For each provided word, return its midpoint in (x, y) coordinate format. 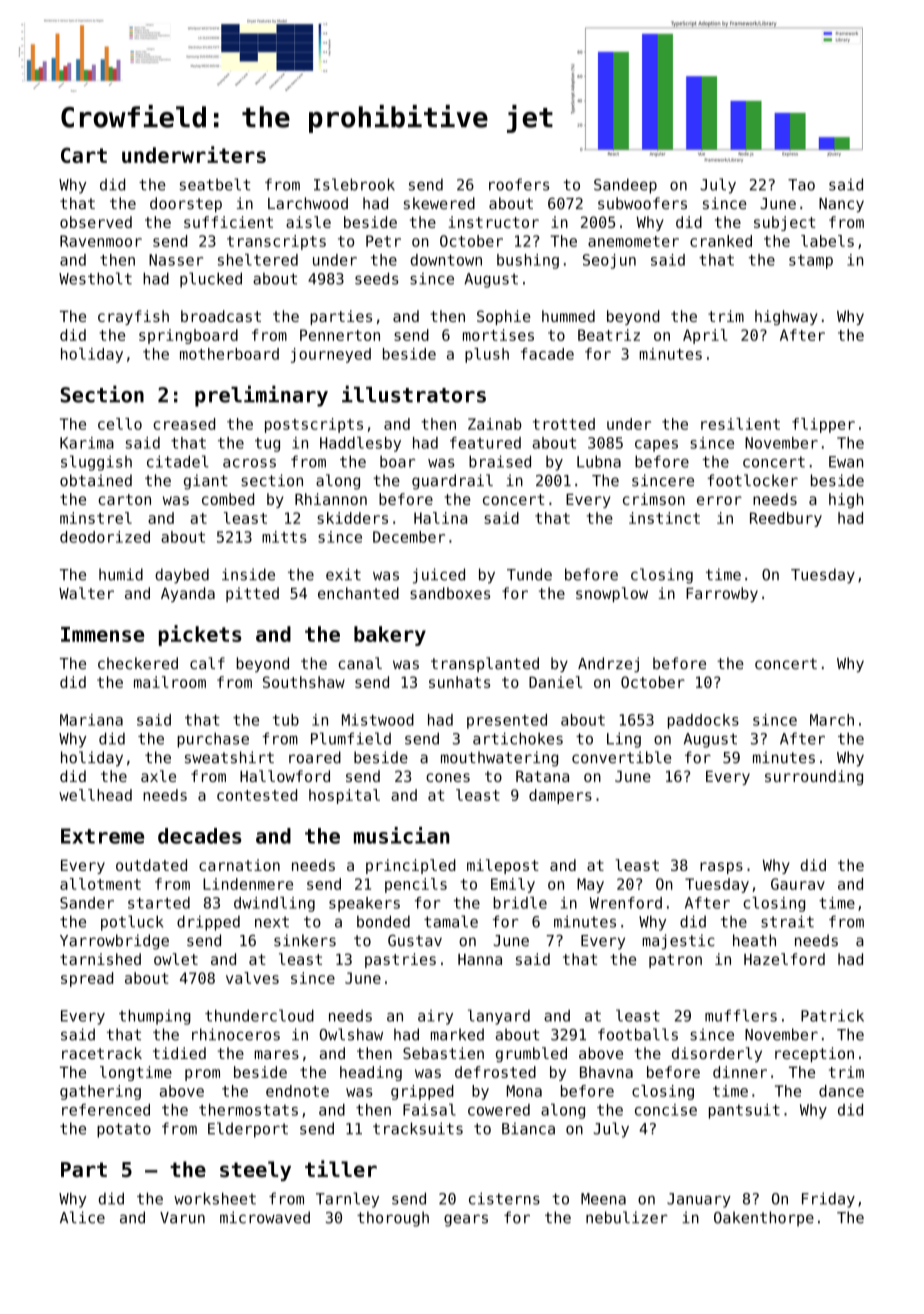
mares (276, 1054)
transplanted (485, 664)
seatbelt (215, 184)
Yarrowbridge (114, 942)
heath (754, 940)
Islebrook (354, 184)
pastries (400, 960)
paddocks (703, 721)
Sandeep (625, 186)
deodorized (105, 537)
